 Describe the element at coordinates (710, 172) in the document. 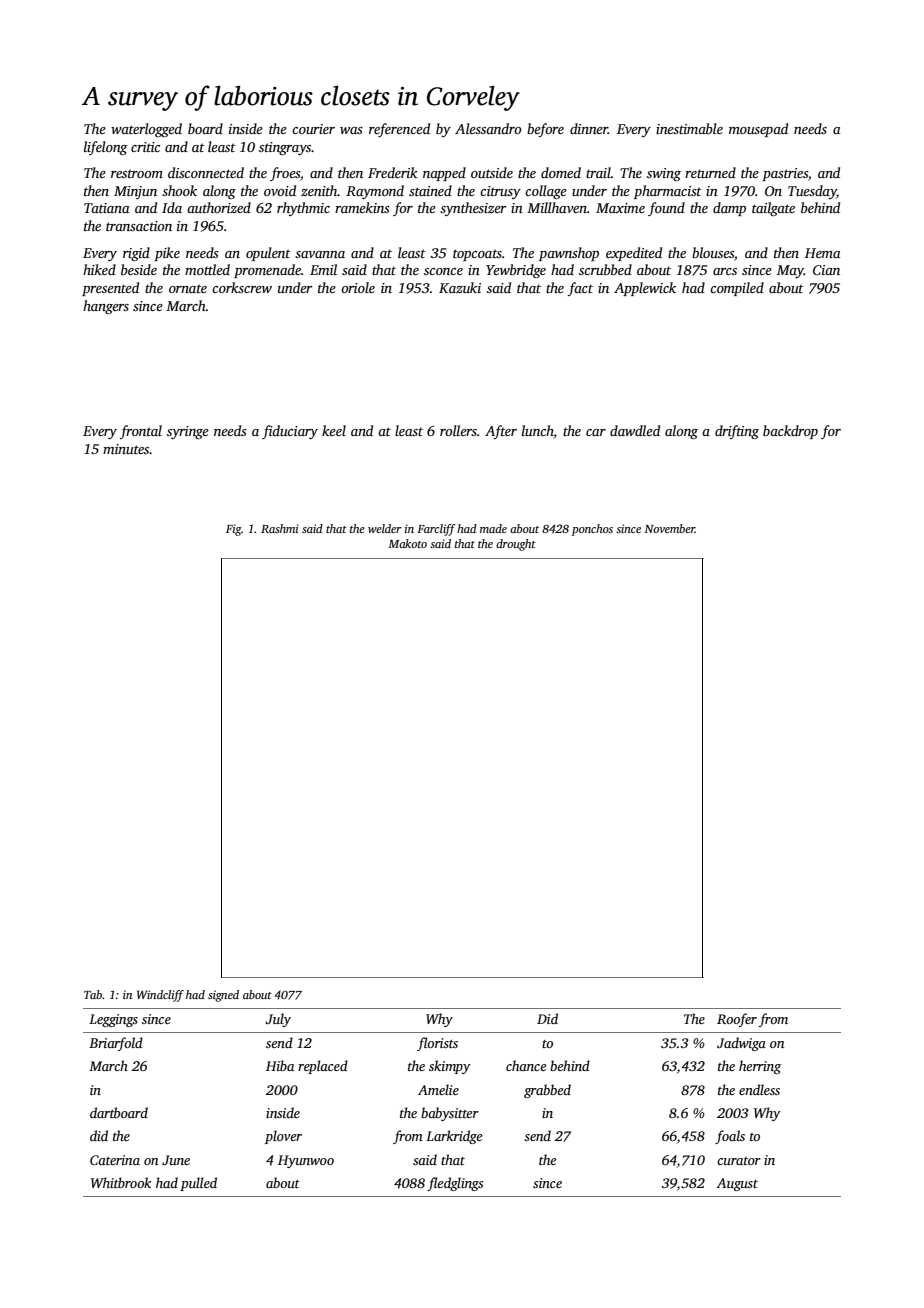

I see `returned` at that location.
